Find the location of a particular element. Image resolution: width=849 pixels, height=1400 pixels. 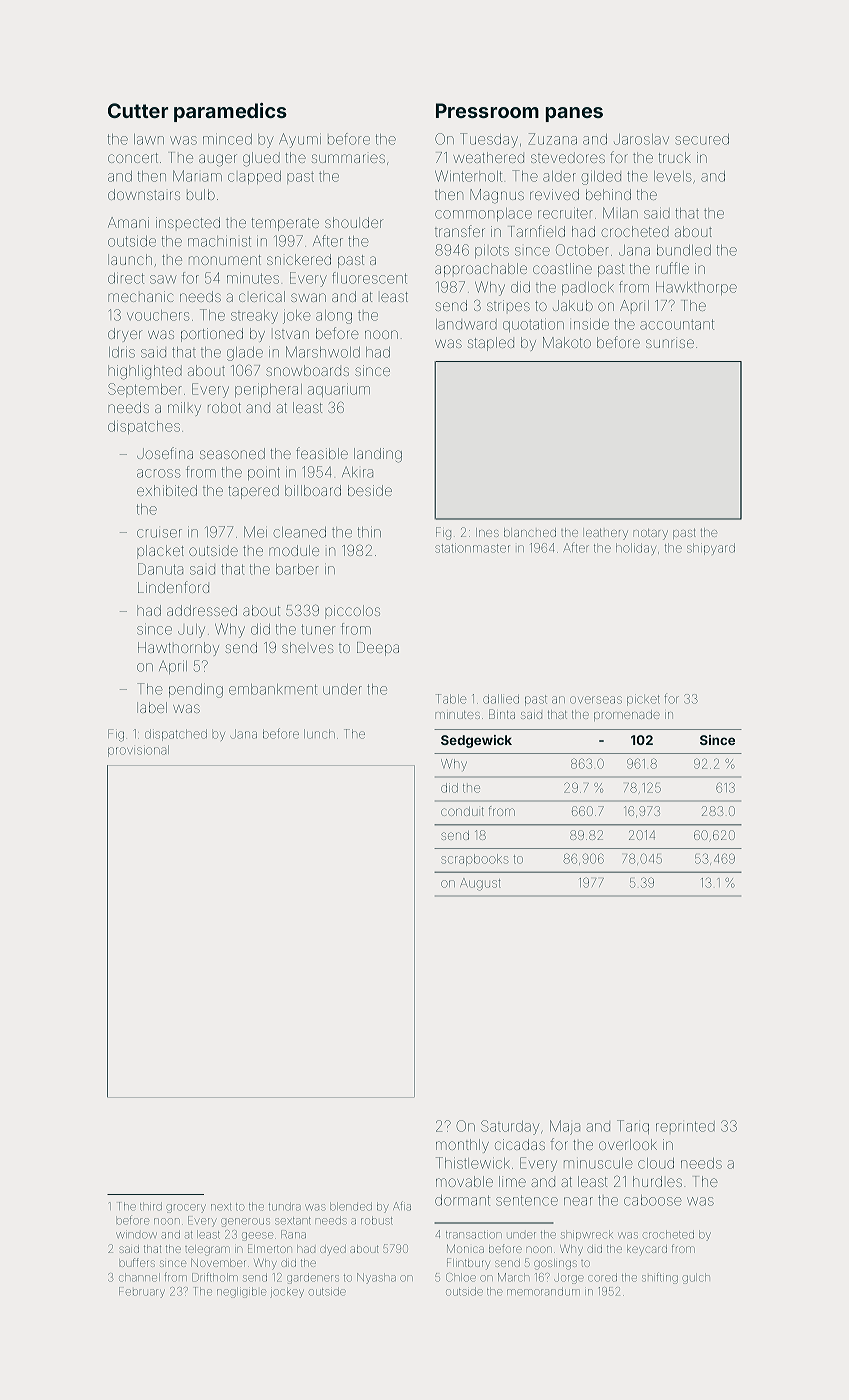

Hawkthorpe is located at coordinates (696, 288).
